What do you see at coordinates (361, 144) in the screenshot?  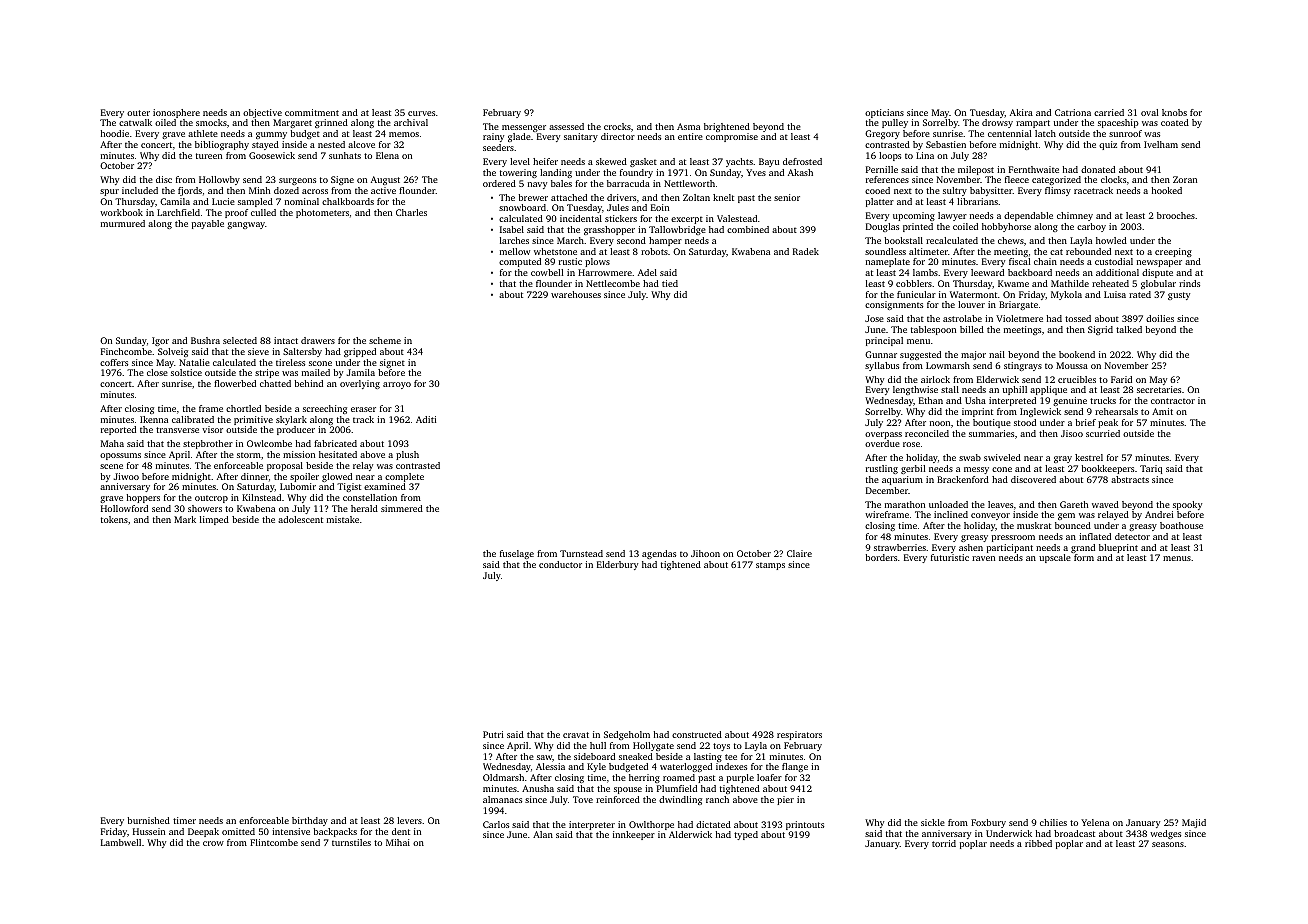 I see `alcove` at bounding box center [361, 144].
